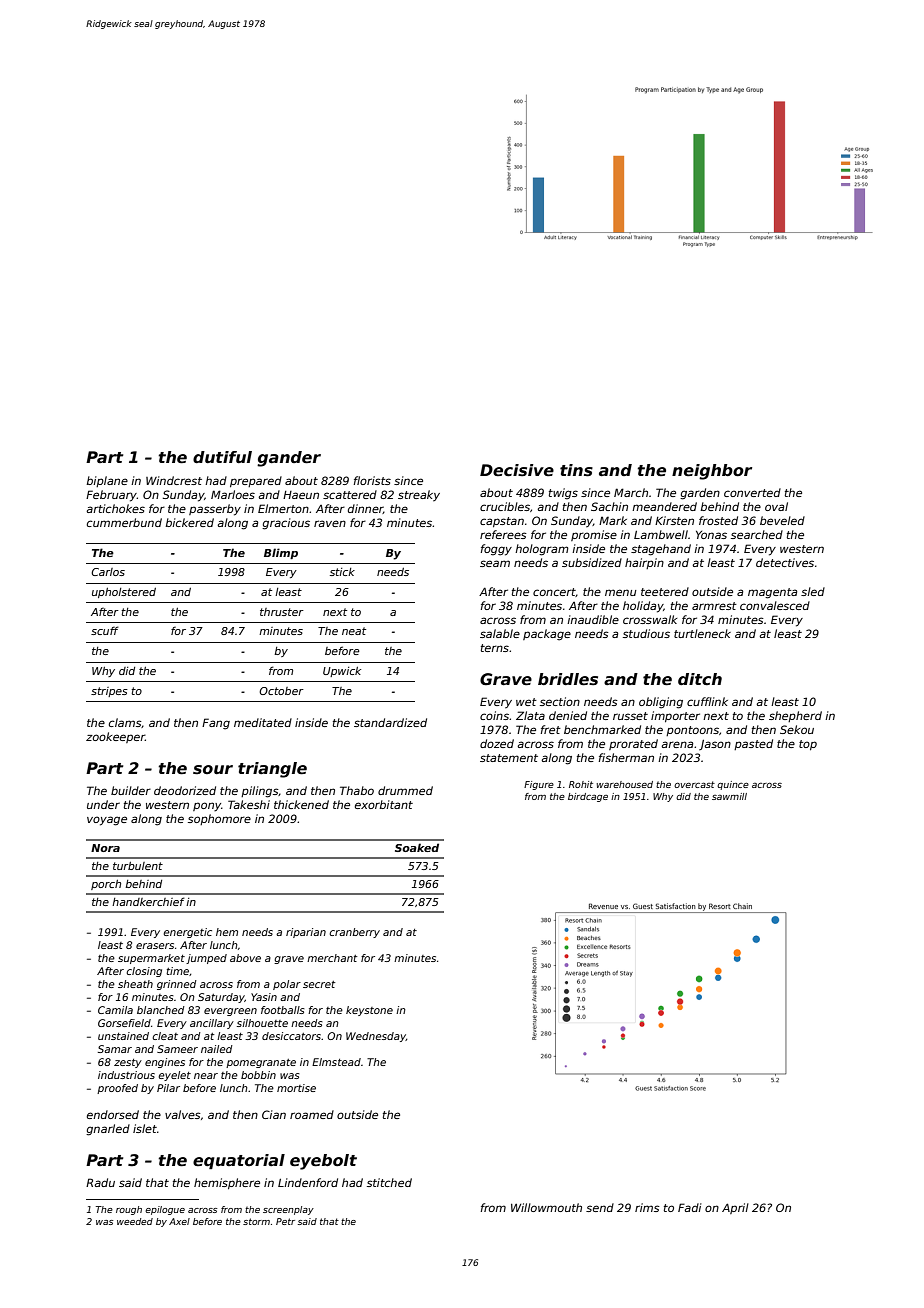  I want to click on frosted, so click(718, 520).
